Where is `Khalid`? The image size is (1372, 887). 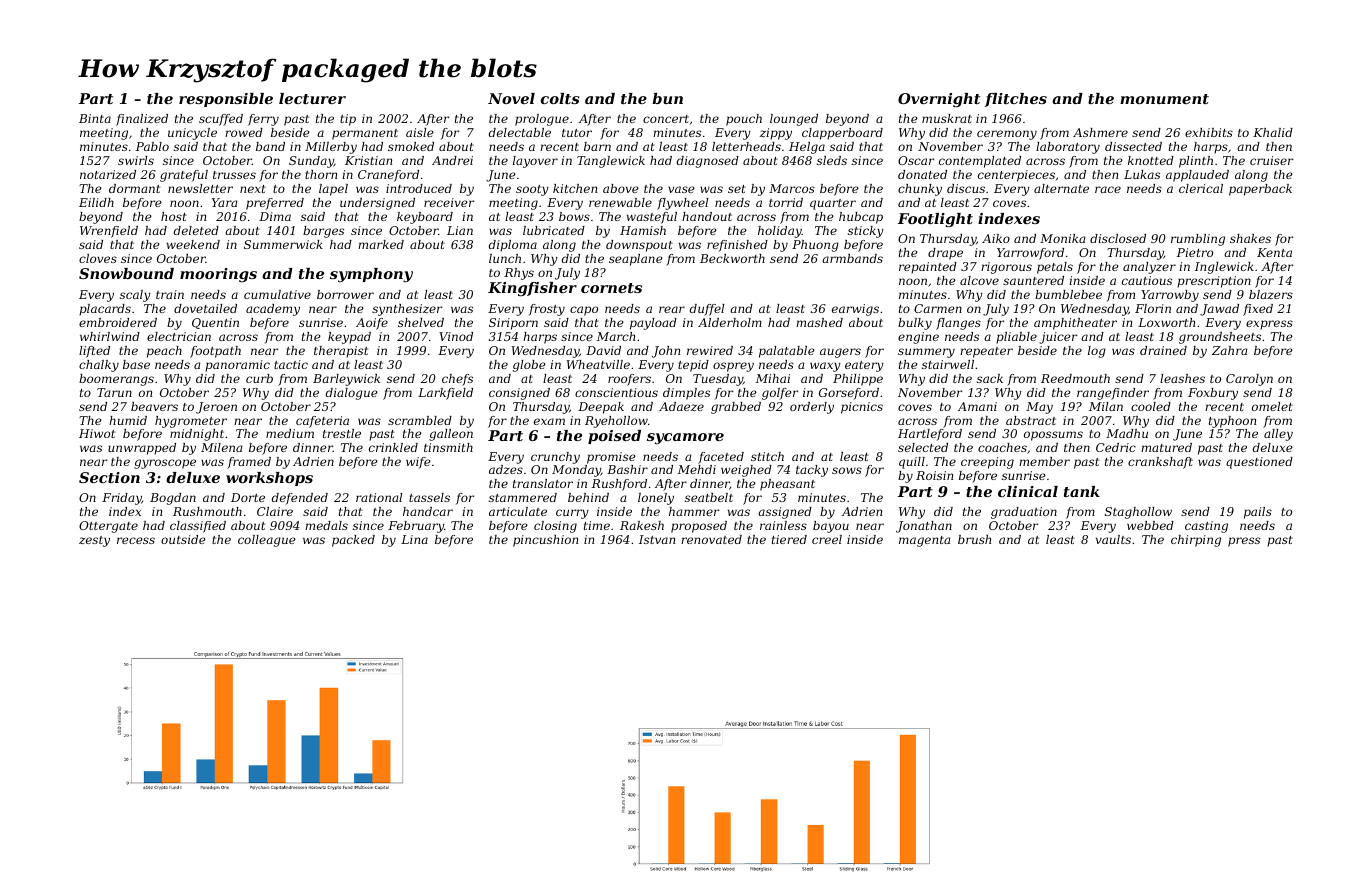 Khalid is located at coordinates (1273, 132).
